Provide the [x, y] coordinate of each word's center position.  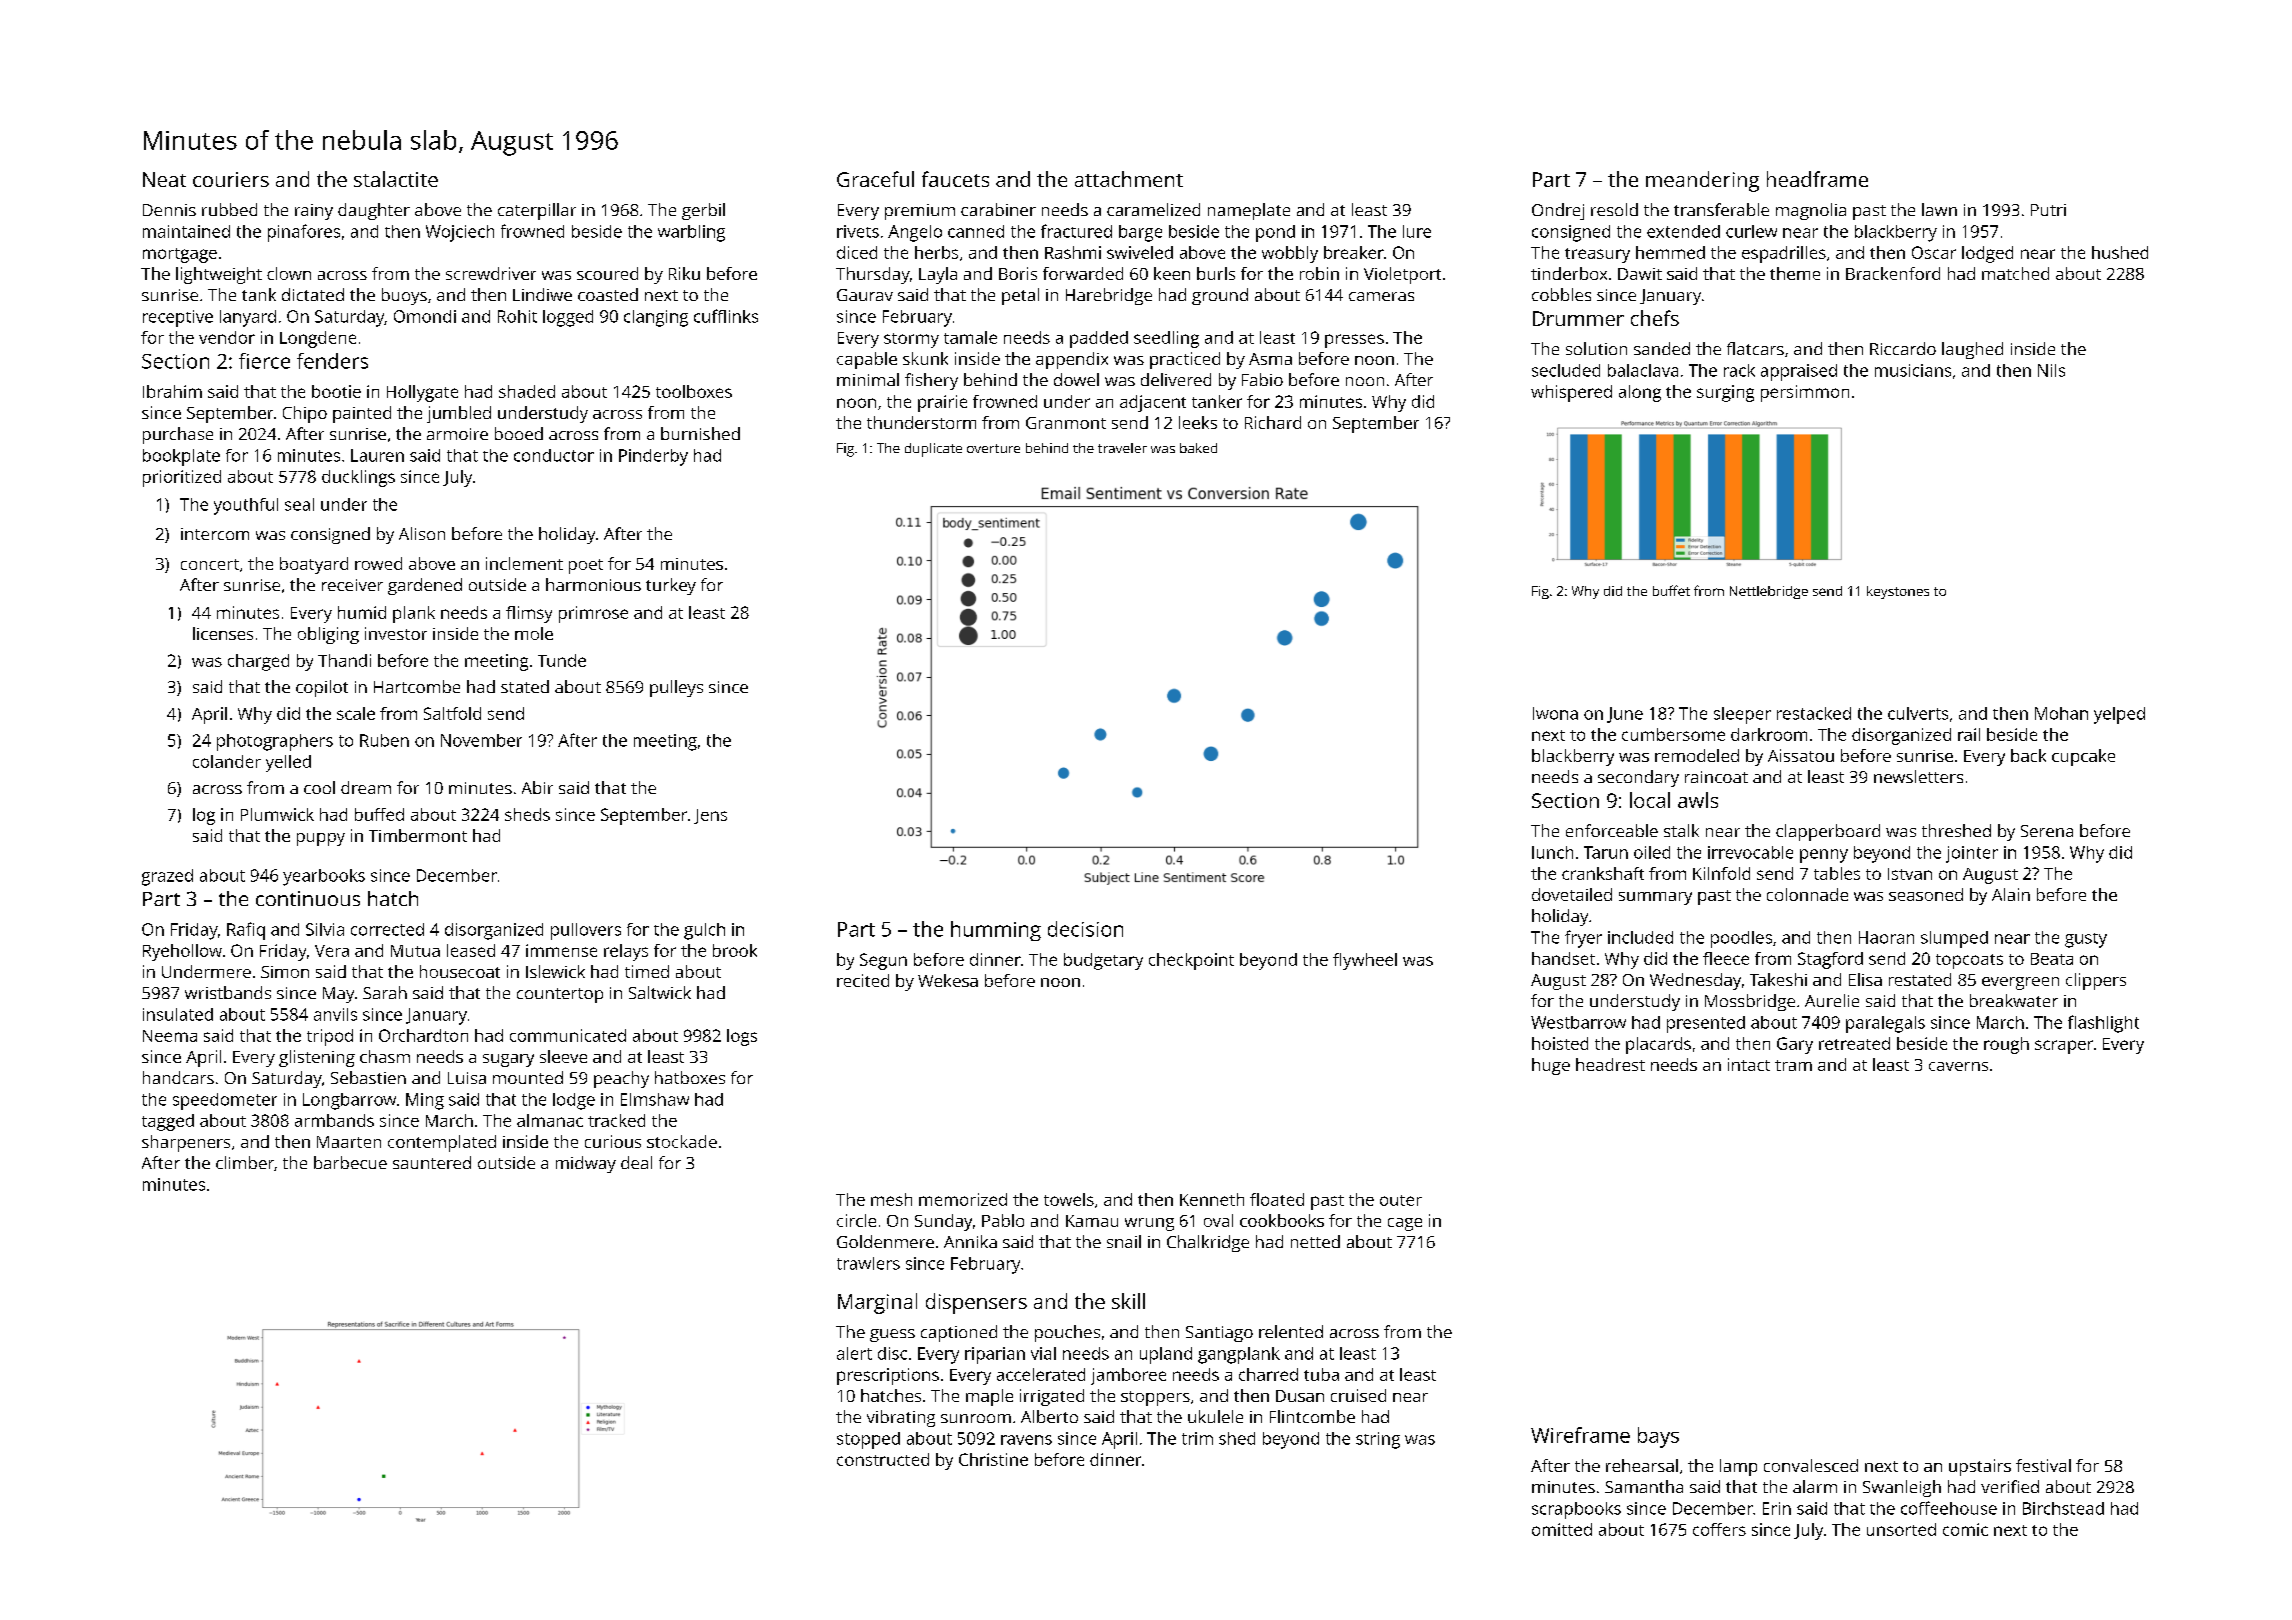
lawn [1939, 209]
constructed [883, 1459]
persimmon [1805, 393]
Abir [537, 787]
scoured [607, 273]
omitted [1562, 1529]
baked [1198, 448]
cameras [1381, 296]
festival [2043, 1465]
